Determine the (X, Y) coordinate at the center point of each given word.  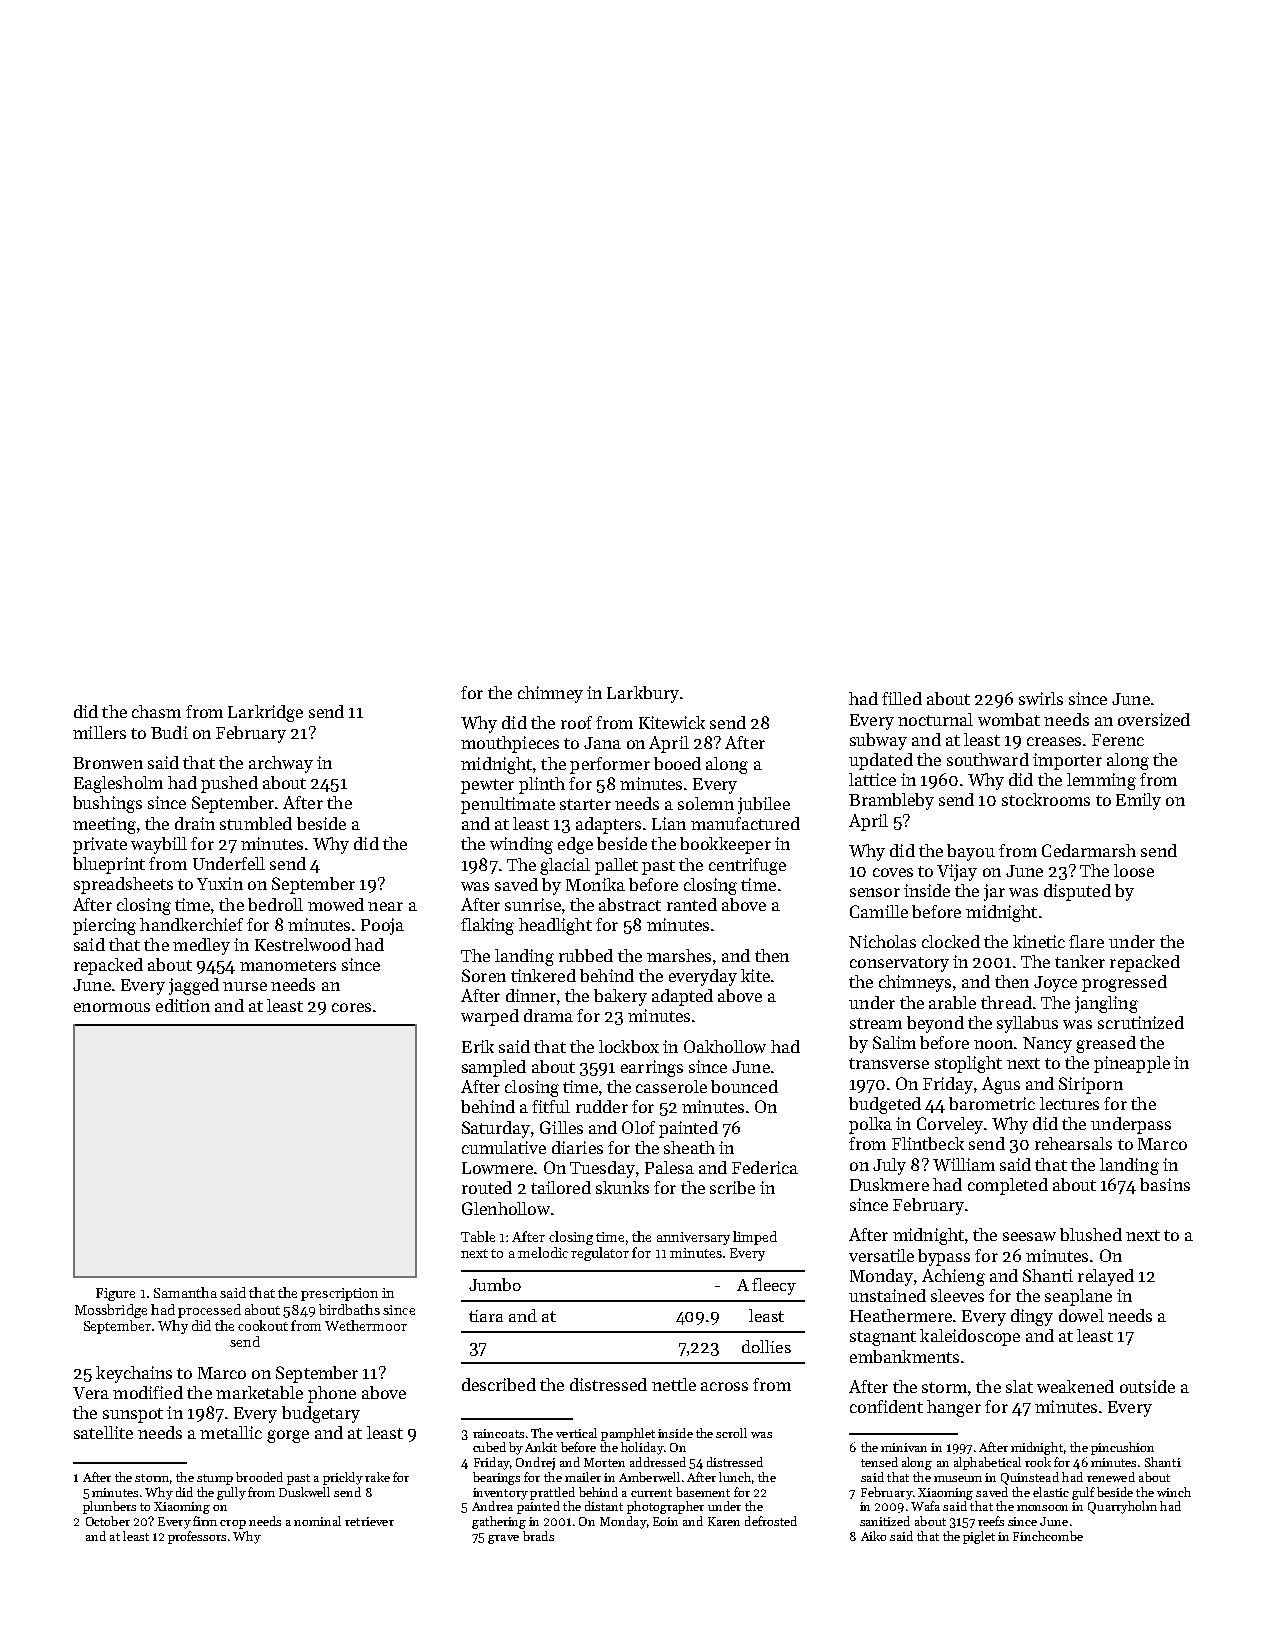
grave (503, 1539)
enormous (112, 1007)
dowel (1081, 1315)
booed (677, 763)
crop (233, 1524)
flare (1086, 941)
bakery (620, 997)
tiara (486, 1316)
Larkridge (265, 713)
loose (1134, 870)
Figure (115, 1294)
